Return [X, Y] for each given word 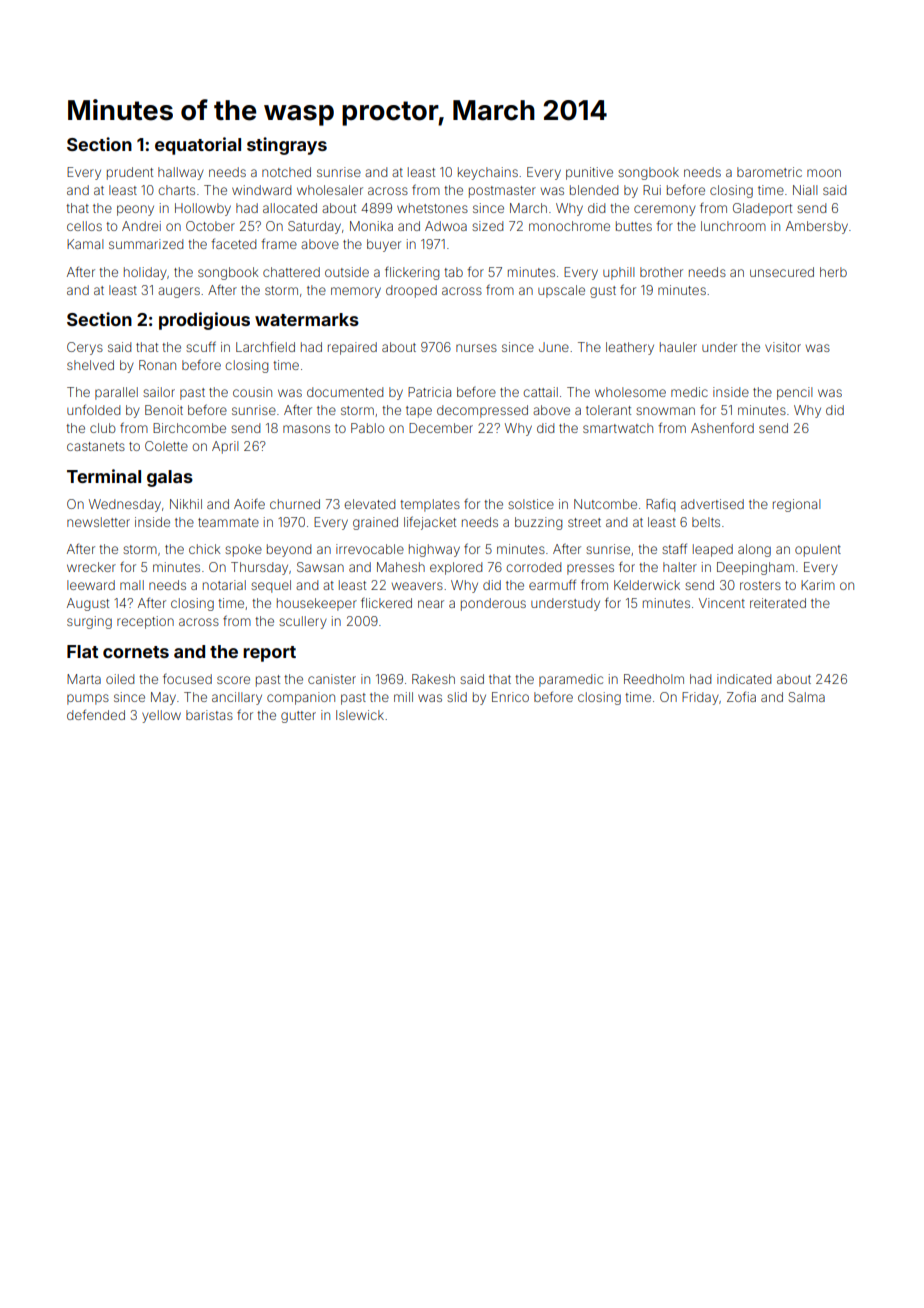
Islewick [360, 715]
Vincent [722, 603]
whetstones [432, 208]
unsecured [782, 272]
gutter [298, 717]
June [554, 347]
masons [306, 429]
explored [456, 568]
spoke [243, 550]
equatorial [198, 146]
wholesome [630, 392]
